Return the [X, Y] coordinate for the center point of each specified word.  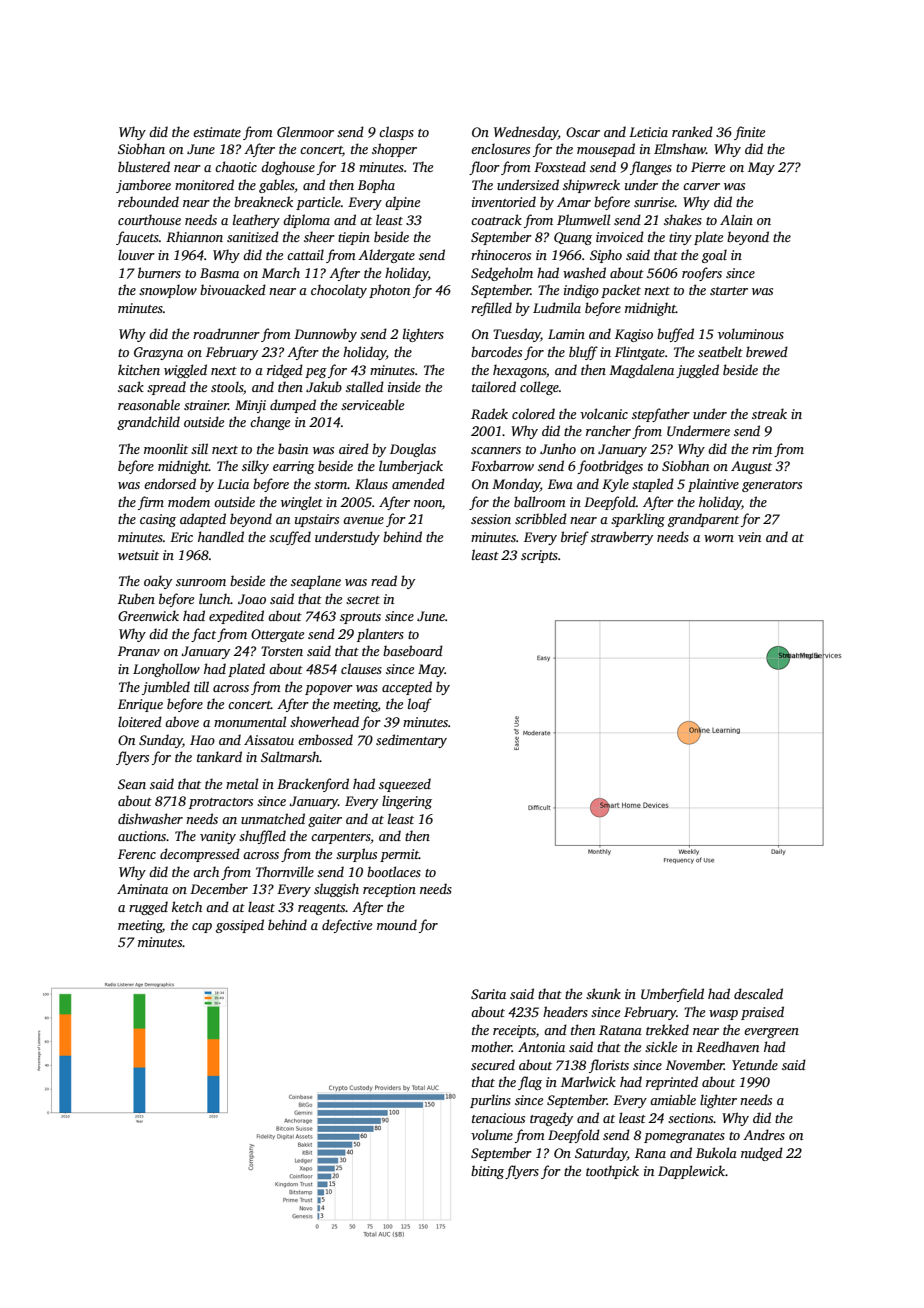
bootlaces [394, 871]
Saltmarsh [290, 756]
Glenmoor [305, 131]
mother [491, 1046]
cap [202, 928]
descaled [758, 993]
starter [729, 291]
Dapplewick [691, 1172]
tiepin [354, 238]
